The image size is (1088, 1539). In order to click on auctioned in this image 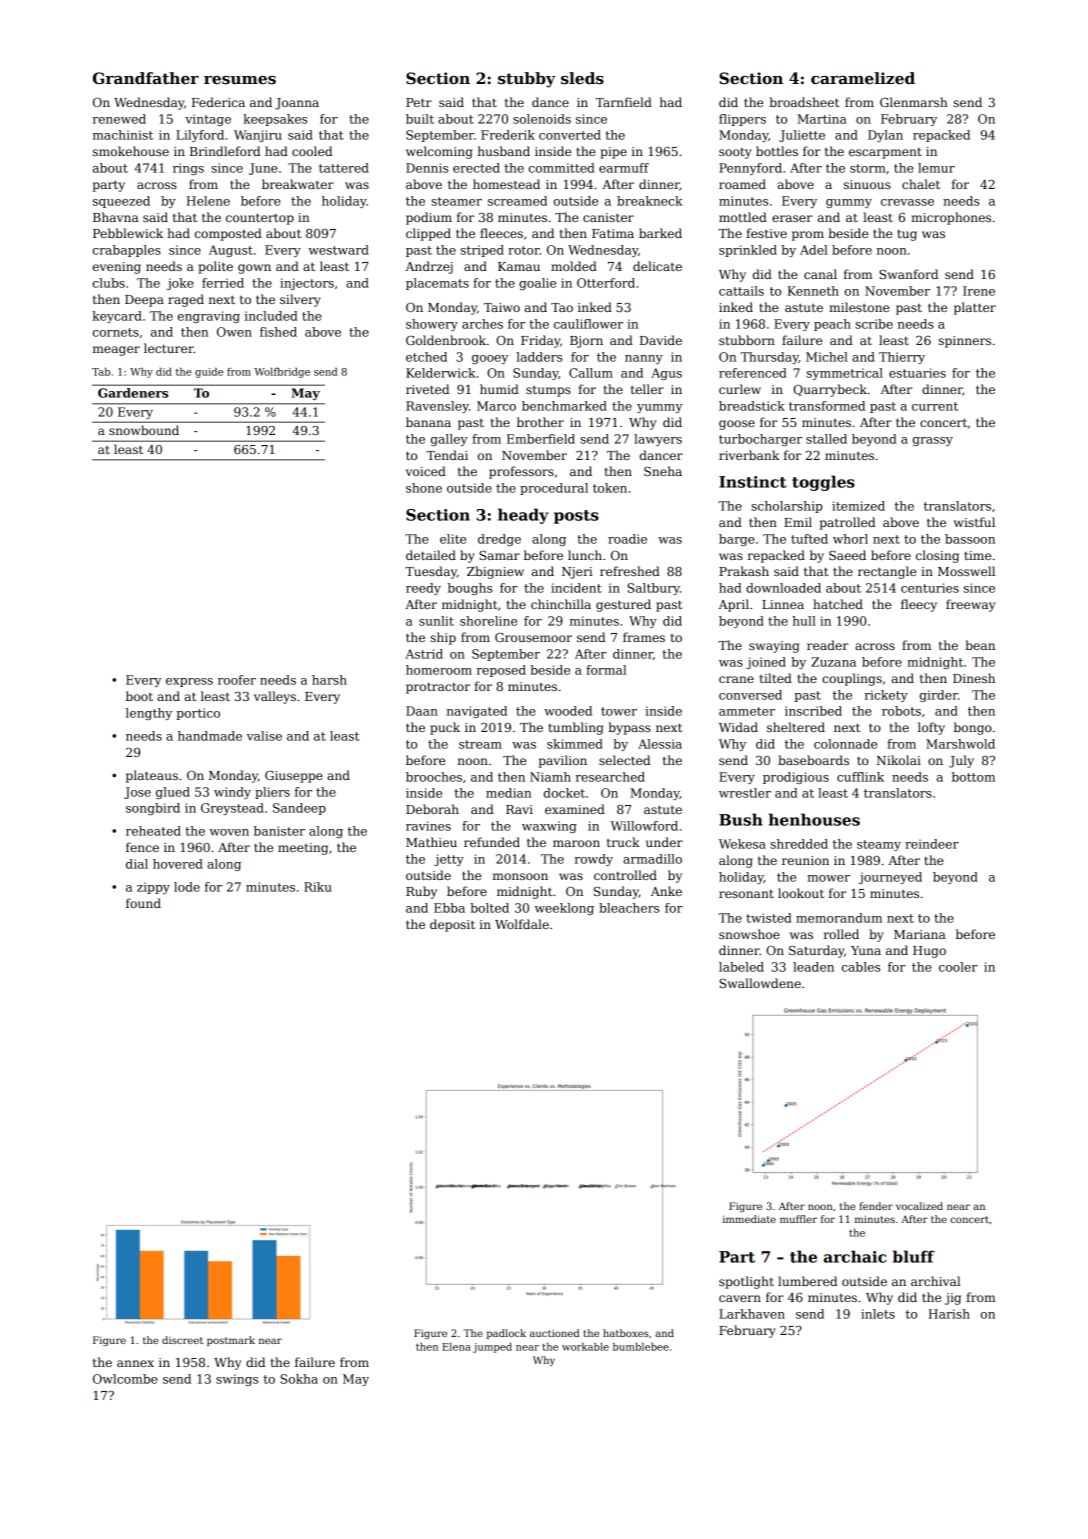, I will do `click(554, 1333)`.
